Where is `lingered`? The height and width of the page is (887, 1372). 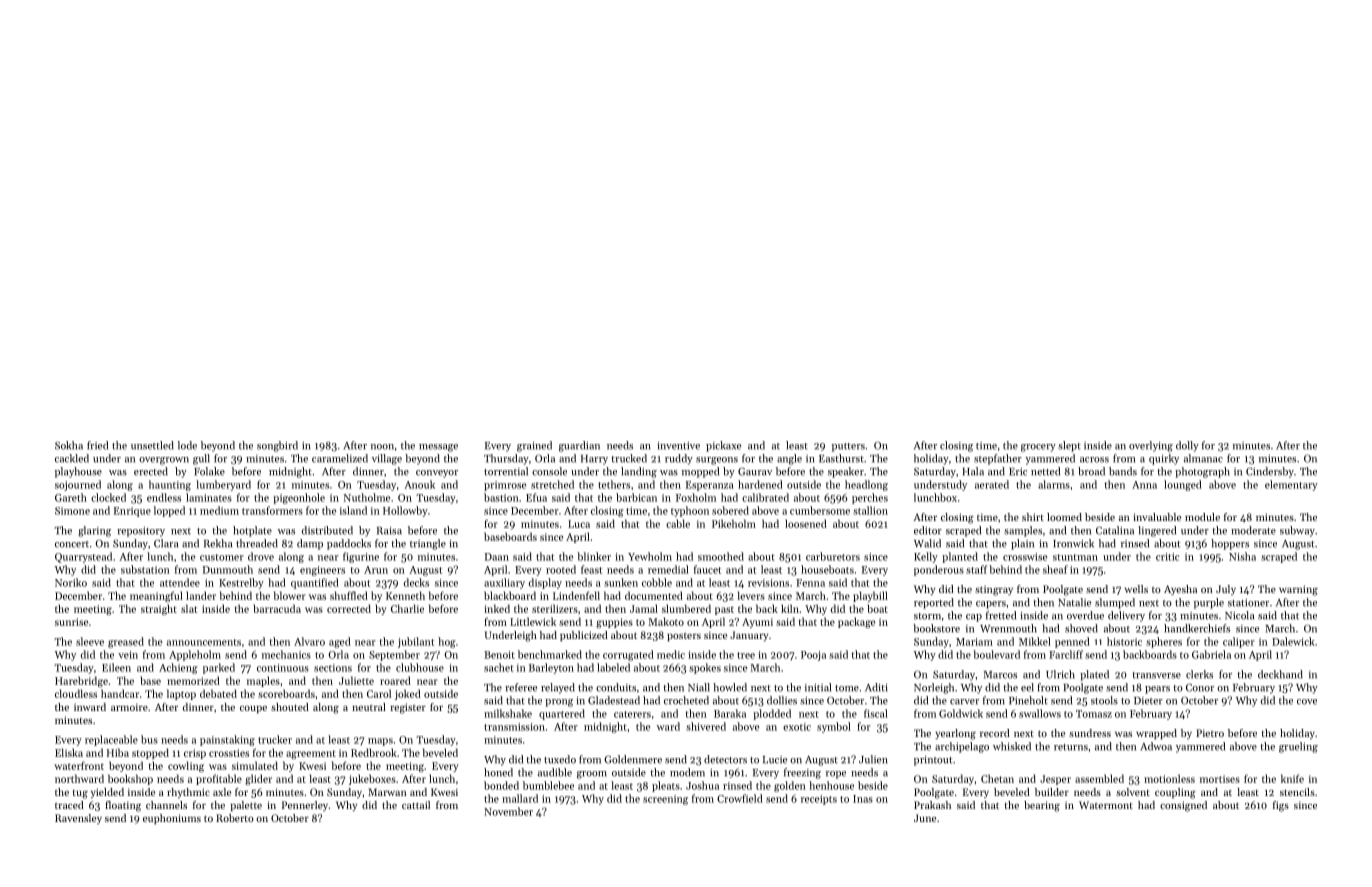 lingered is located at coordinates (1157, 531).
